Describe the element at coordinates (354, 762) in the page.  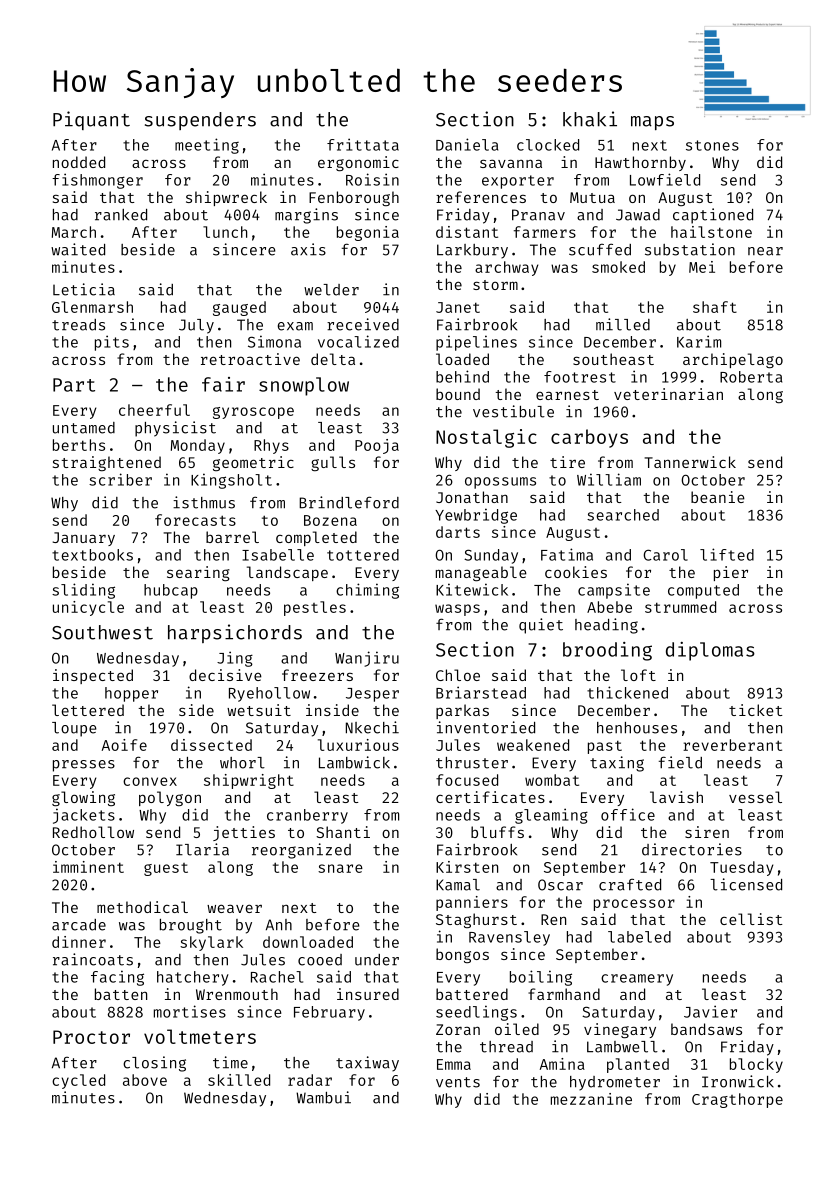
I see `Lambwick` at that location.
